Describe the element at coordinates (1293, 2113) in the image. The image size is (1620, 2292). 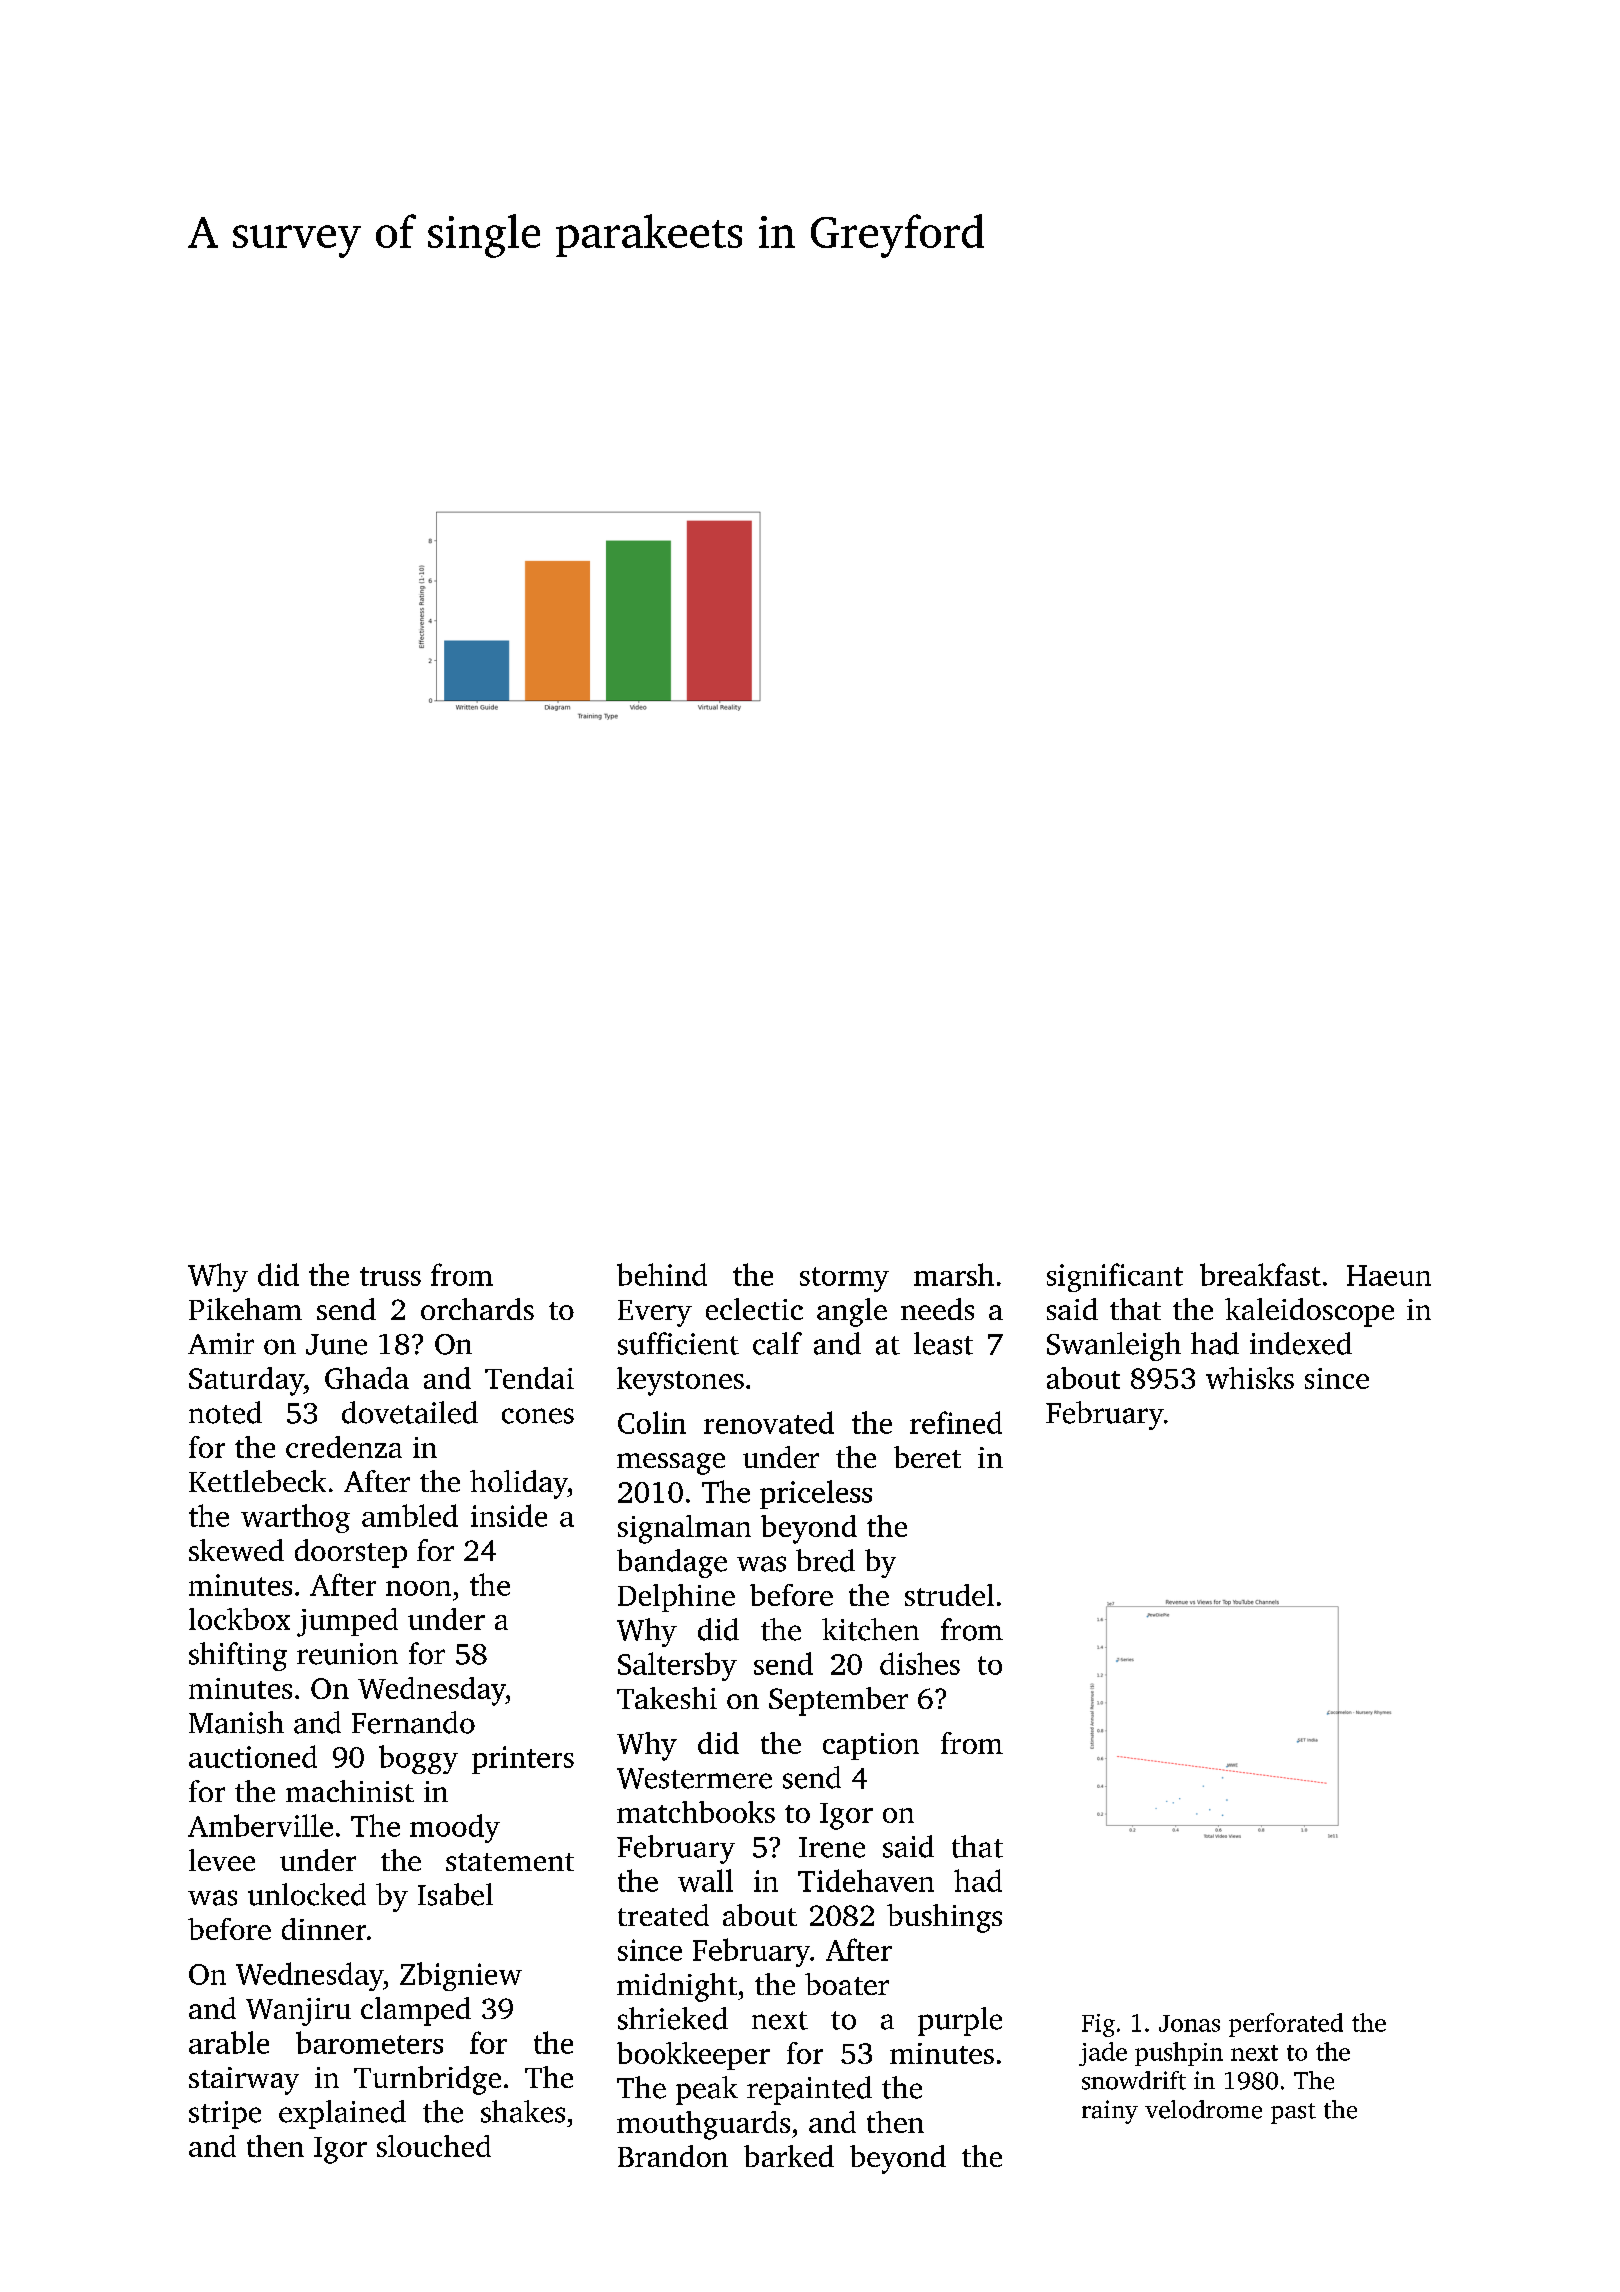
I see `past` at that location.
